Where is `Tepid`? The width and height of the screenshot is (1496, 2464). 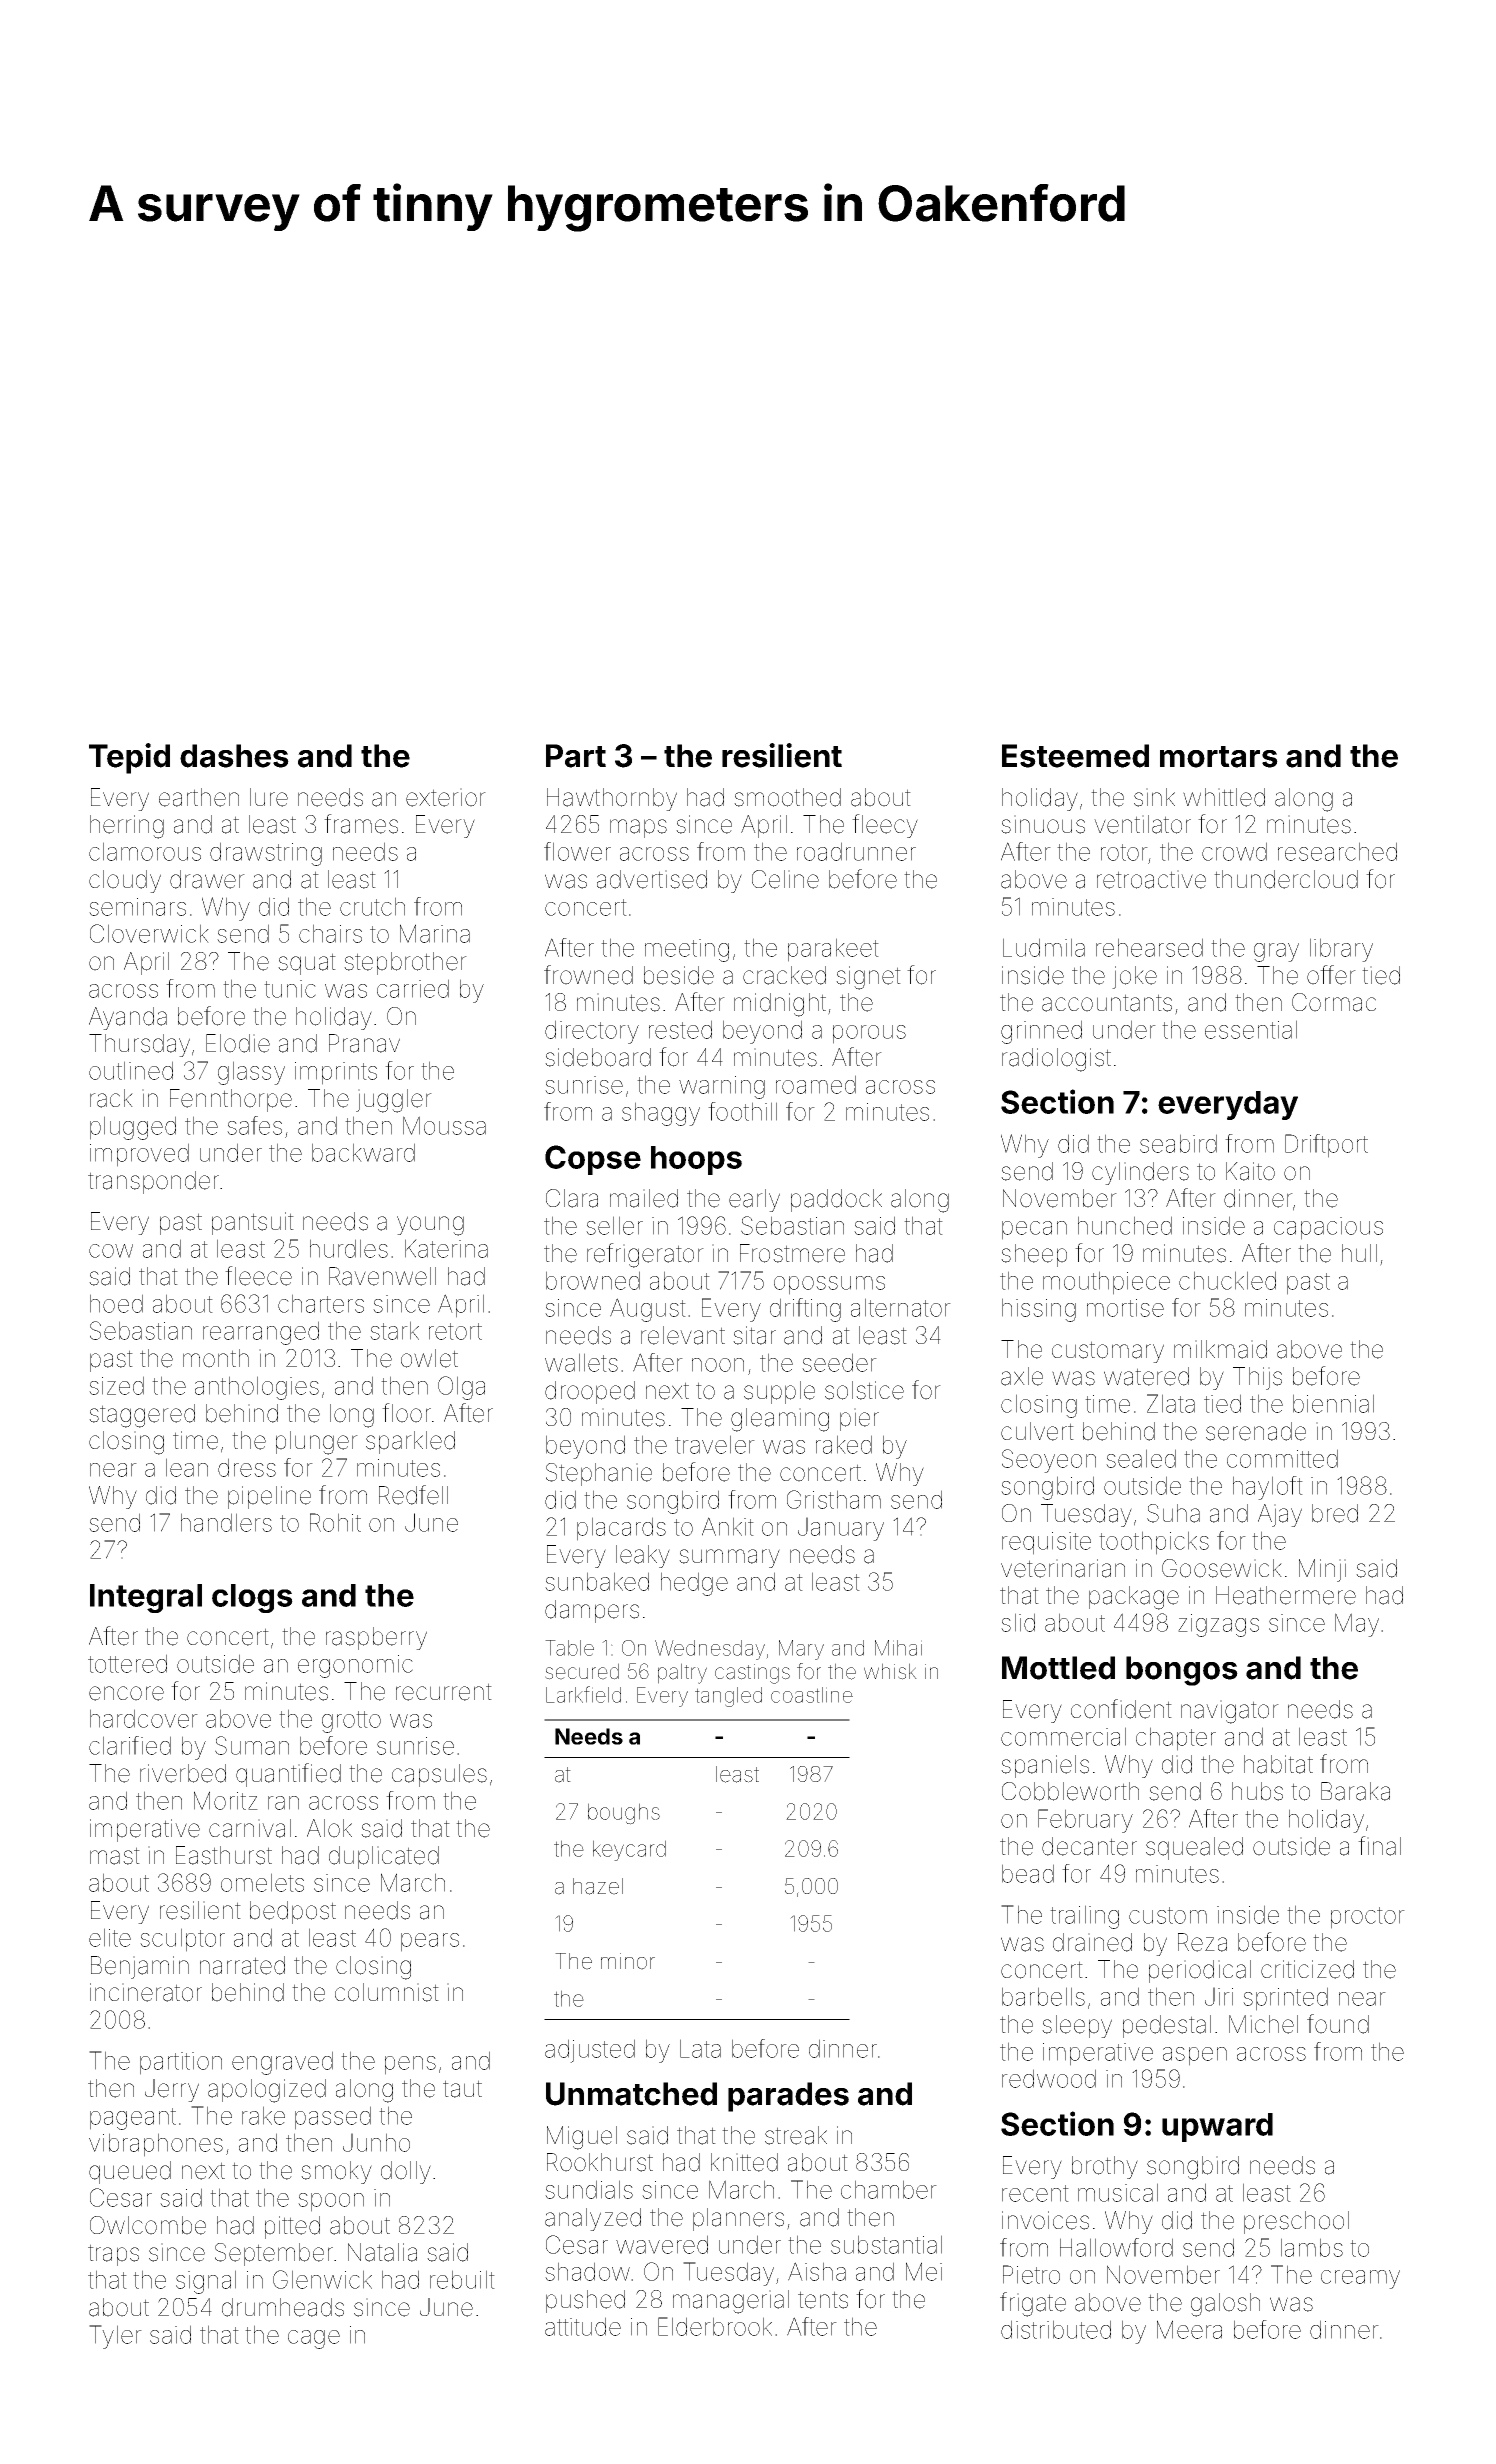
Tepid is located at coordinates (129, 758).
